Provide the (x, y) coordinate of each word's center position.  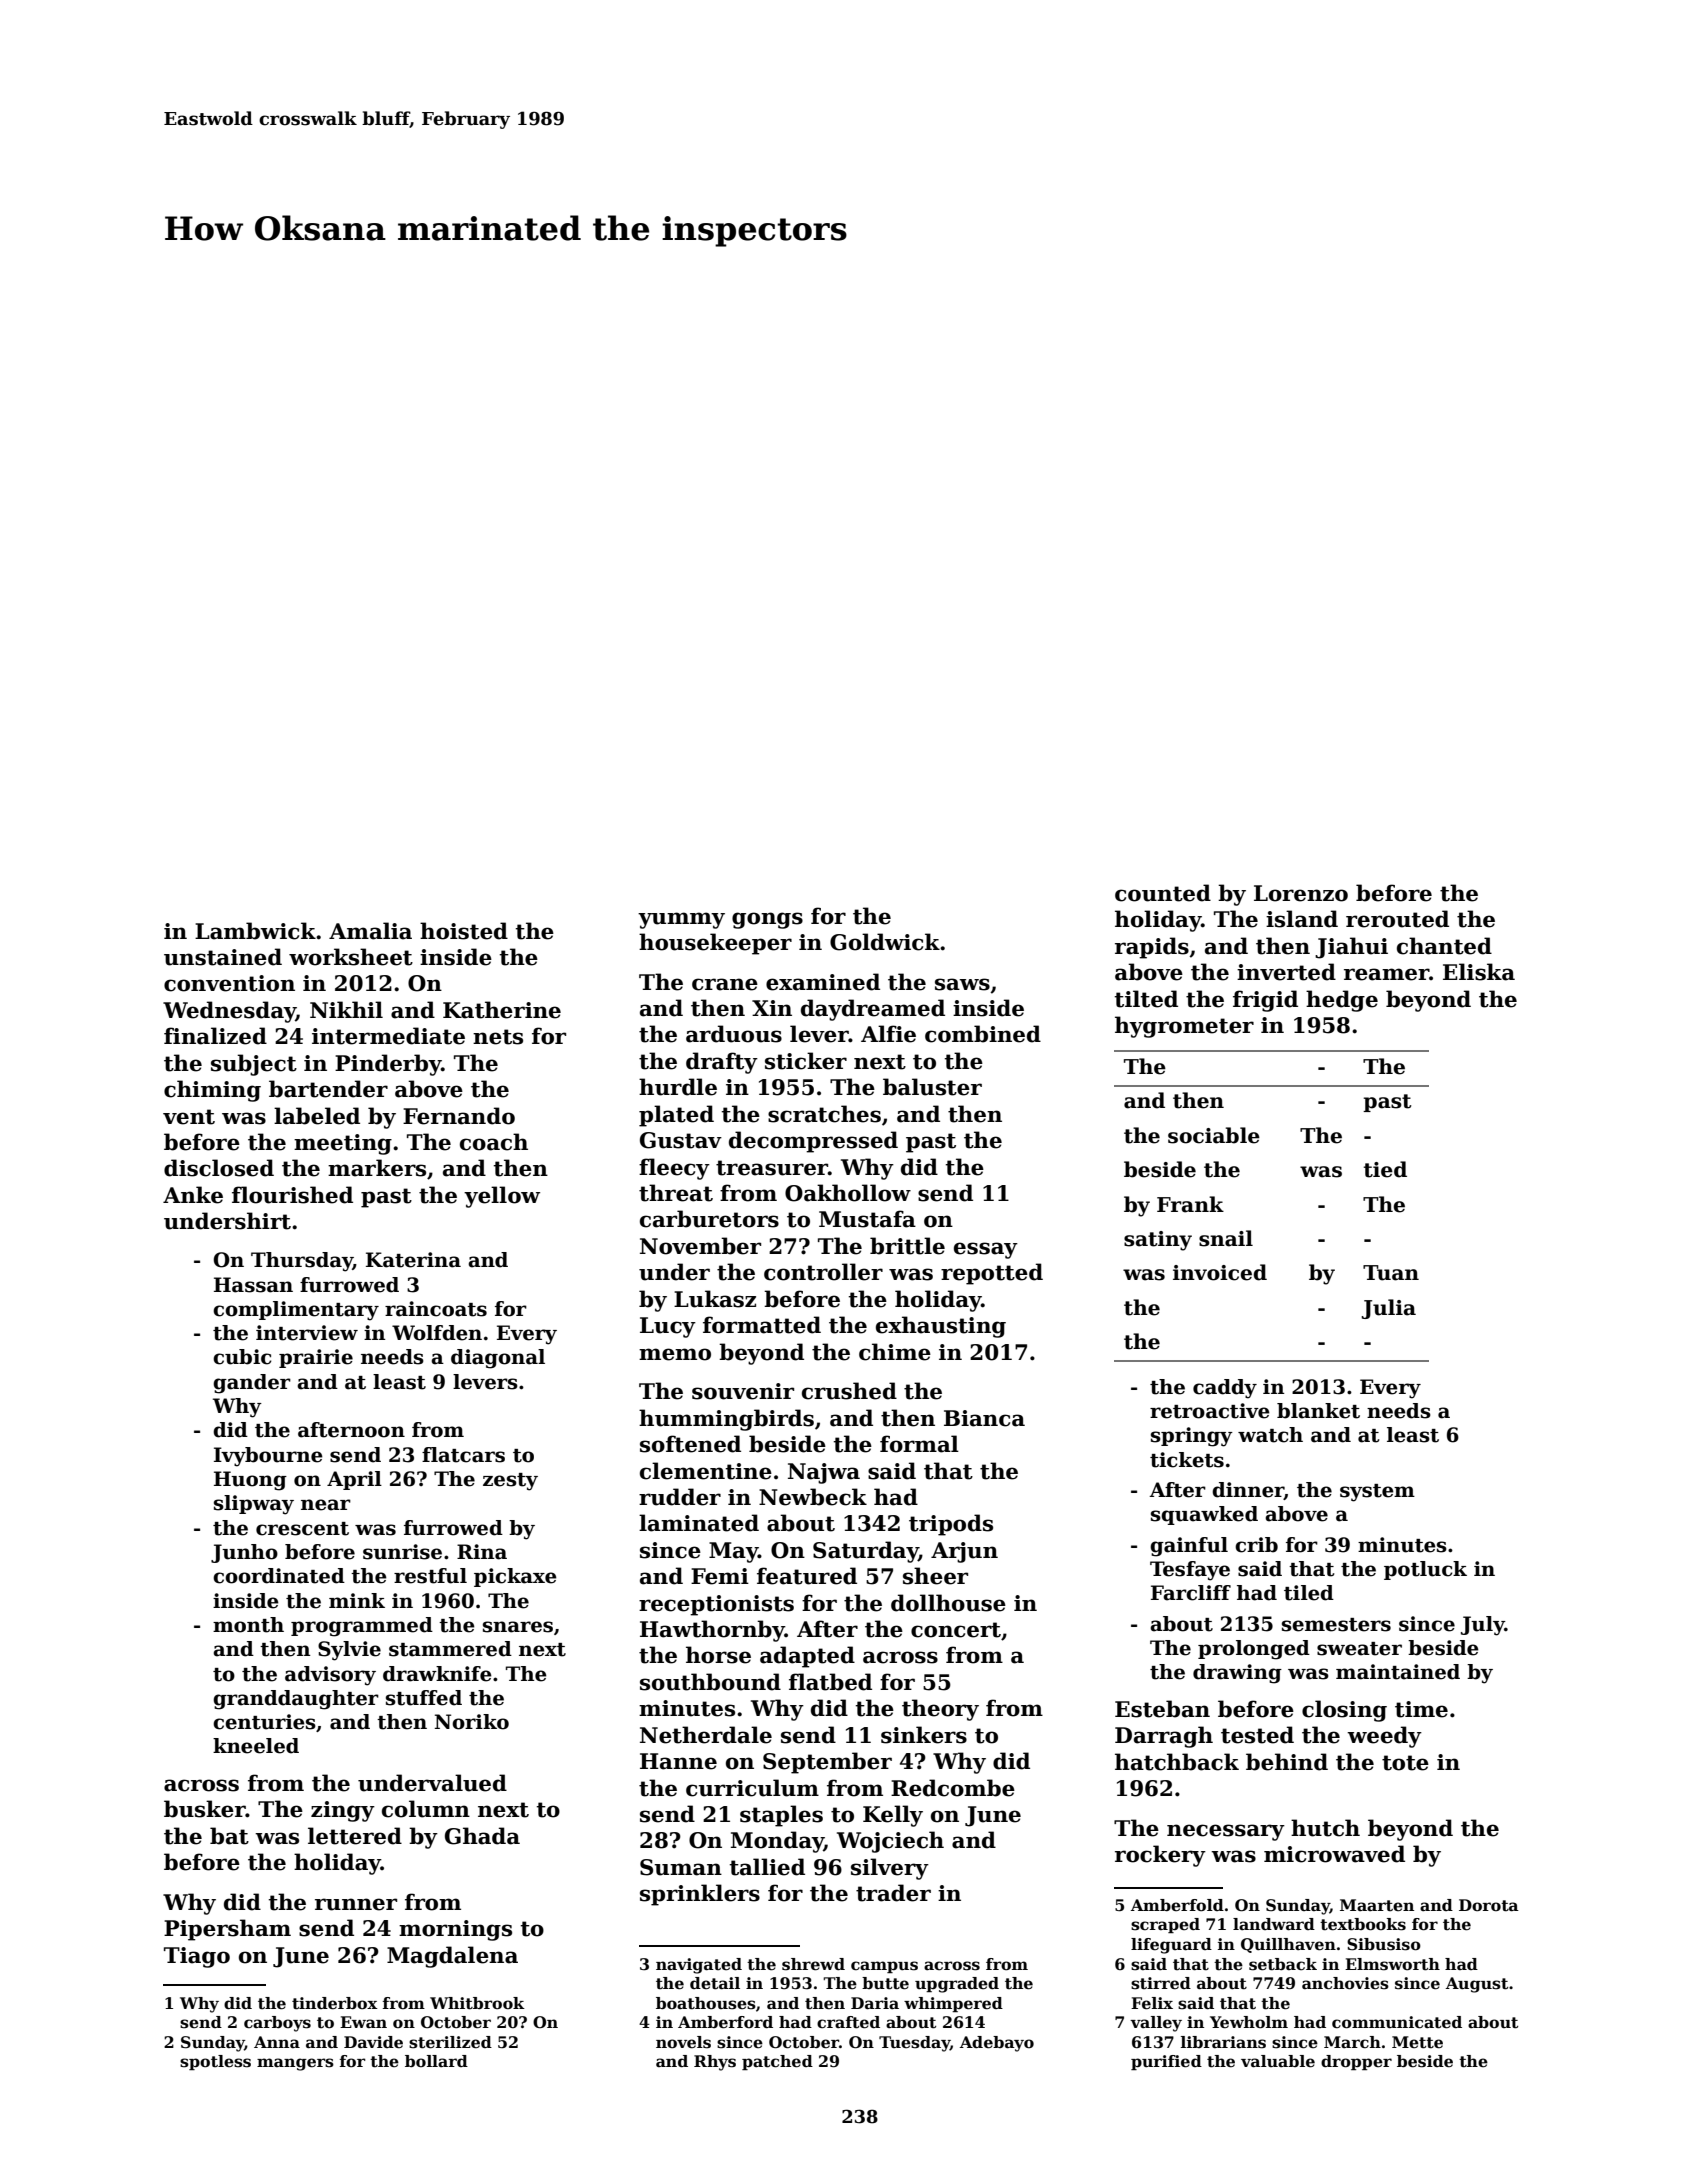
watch (1270, 1435)
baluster (932, 1087)
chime (895, 1352)
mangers (295, 2064)
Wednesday (229, 1012)
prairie (316, 1358)
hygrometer (1184, 1027)
